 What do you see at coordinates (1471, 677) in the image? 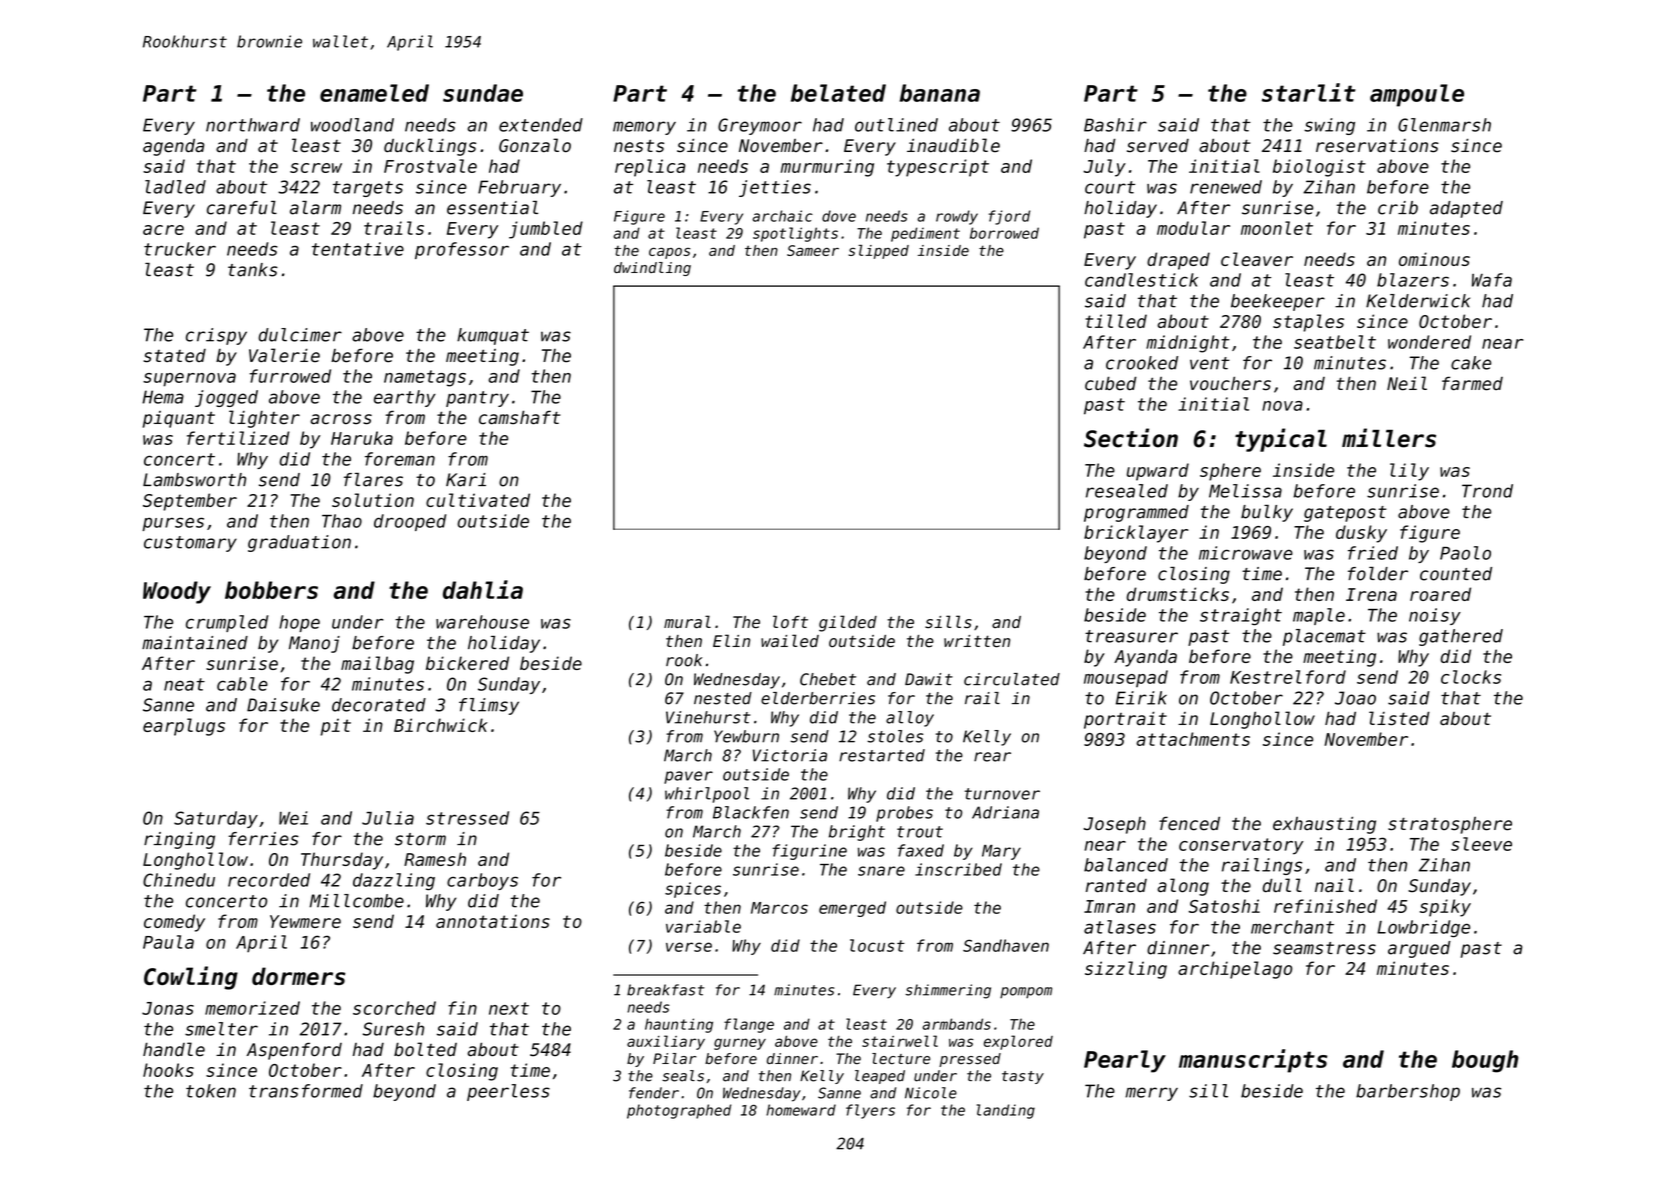
I see `clocks` at bounding box center [1471, 677].
